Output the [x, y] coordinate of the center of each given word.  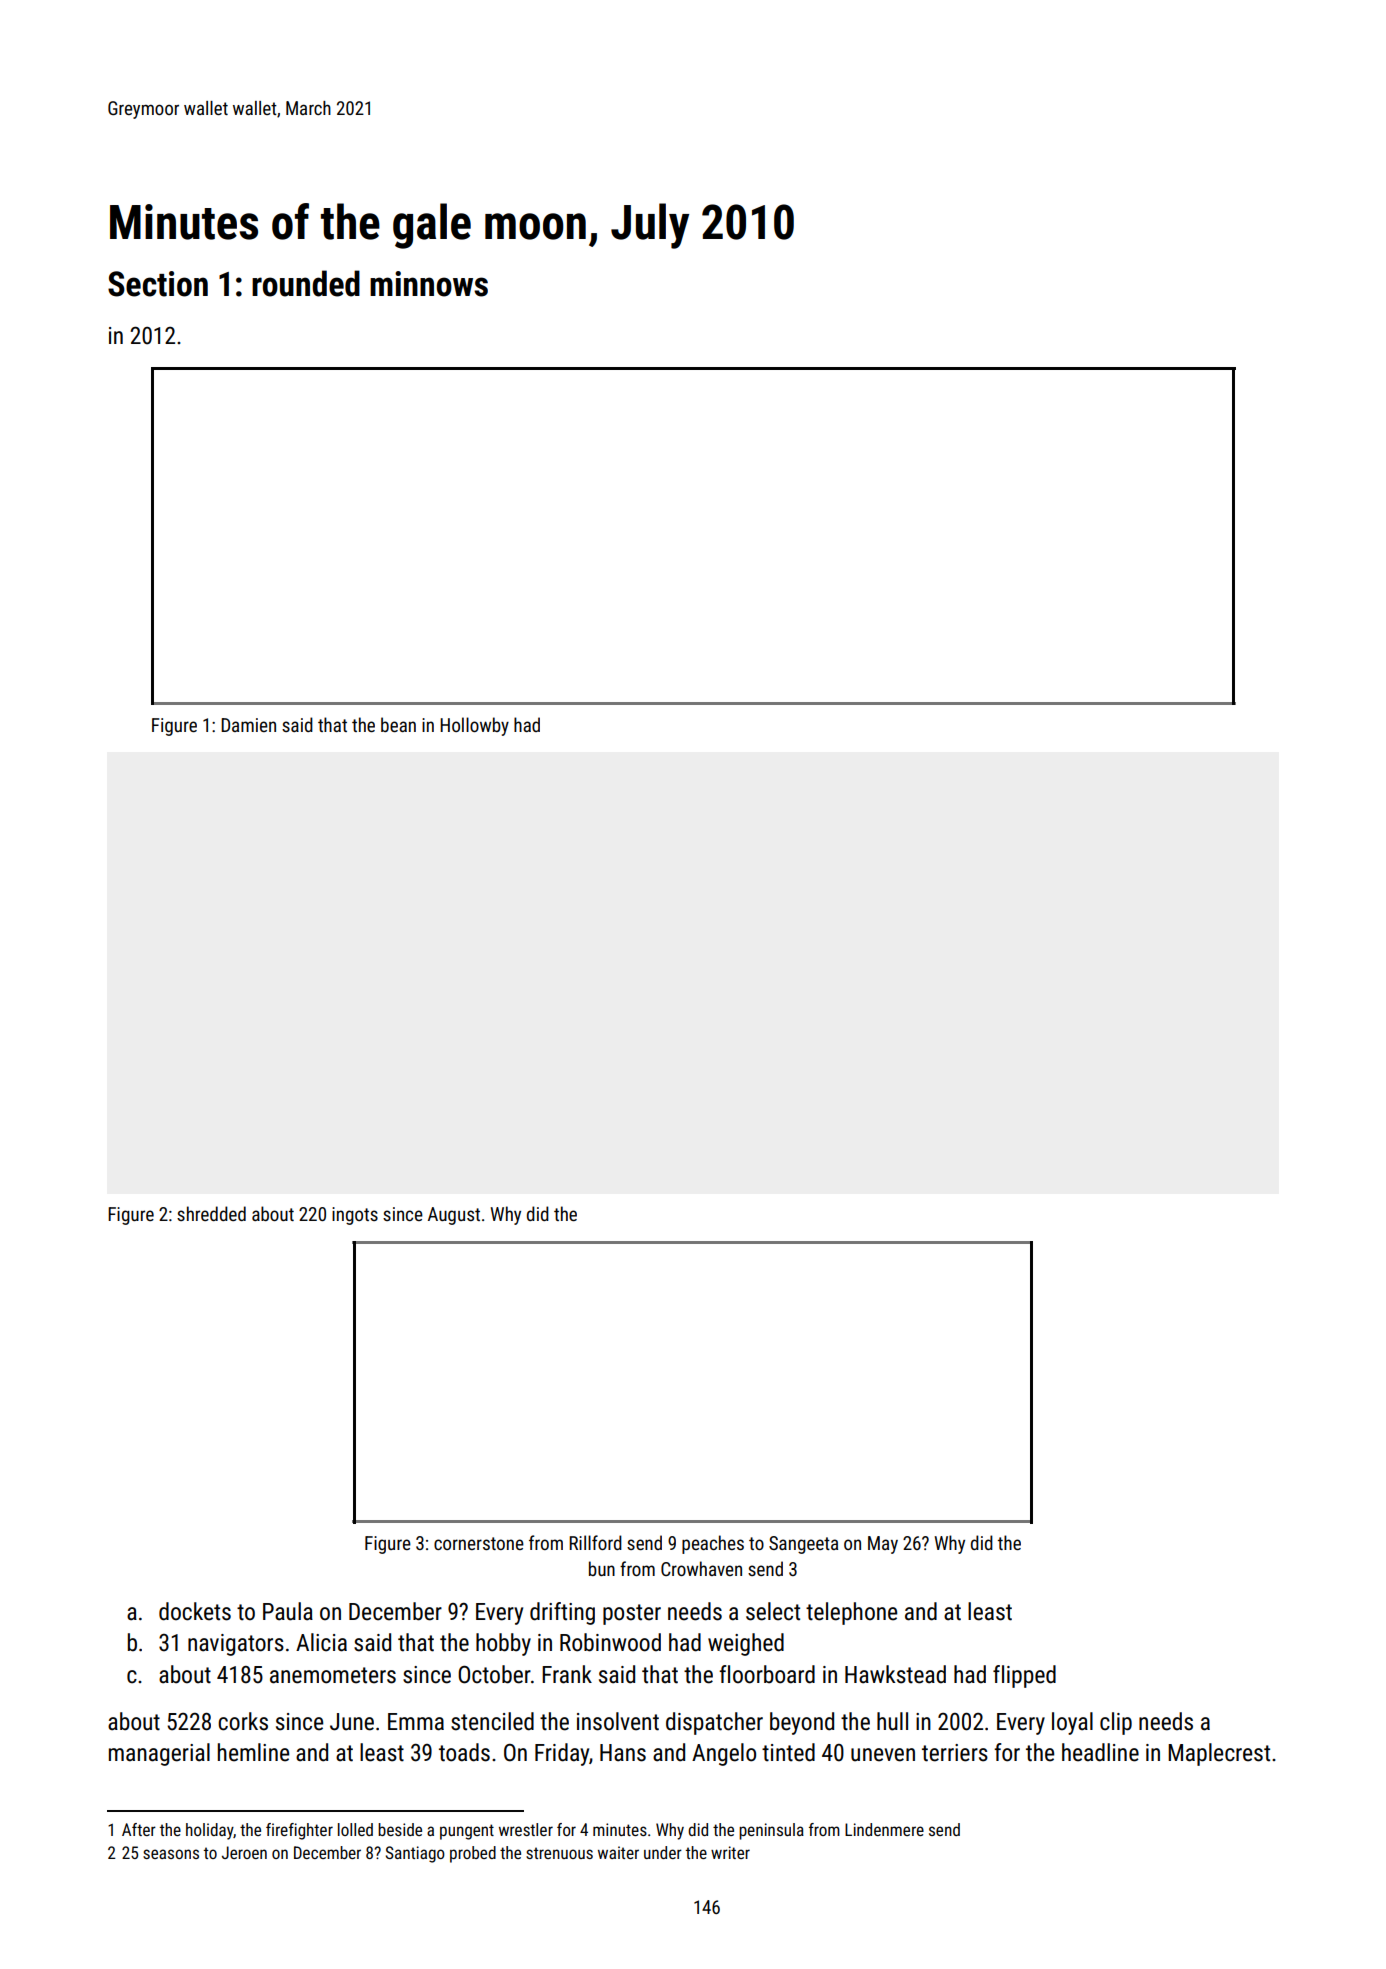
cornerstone [479, 1543]
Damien [248, 725]
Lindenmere [884, 1829]
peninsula [771, 1831]
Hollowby [474, 726]
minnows [429, 284]
